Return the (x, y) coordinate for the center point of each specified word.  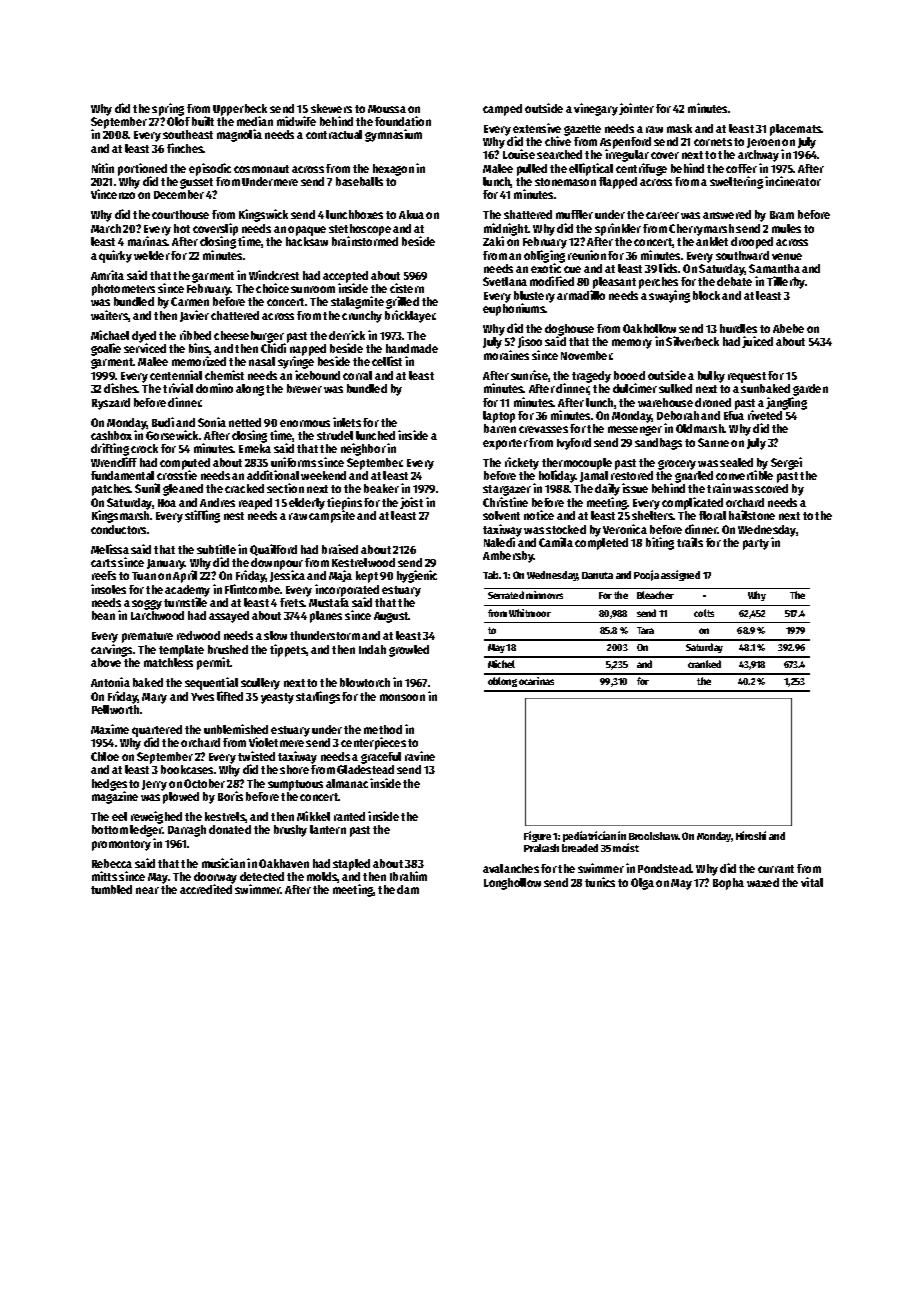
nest (234, 516)
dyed (144, 337)
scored (771, 488)
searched (559, 154)
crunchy (362, 317)
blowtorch (365, 682)
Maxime (110, 729)
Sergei (786, 463)
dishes (121, 388)
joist (411, 503)
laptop (499, 417)
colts (704, 613)
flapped (618, 183)
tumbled (111, 889)
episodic (210, 169)
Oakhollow (649, 328)
